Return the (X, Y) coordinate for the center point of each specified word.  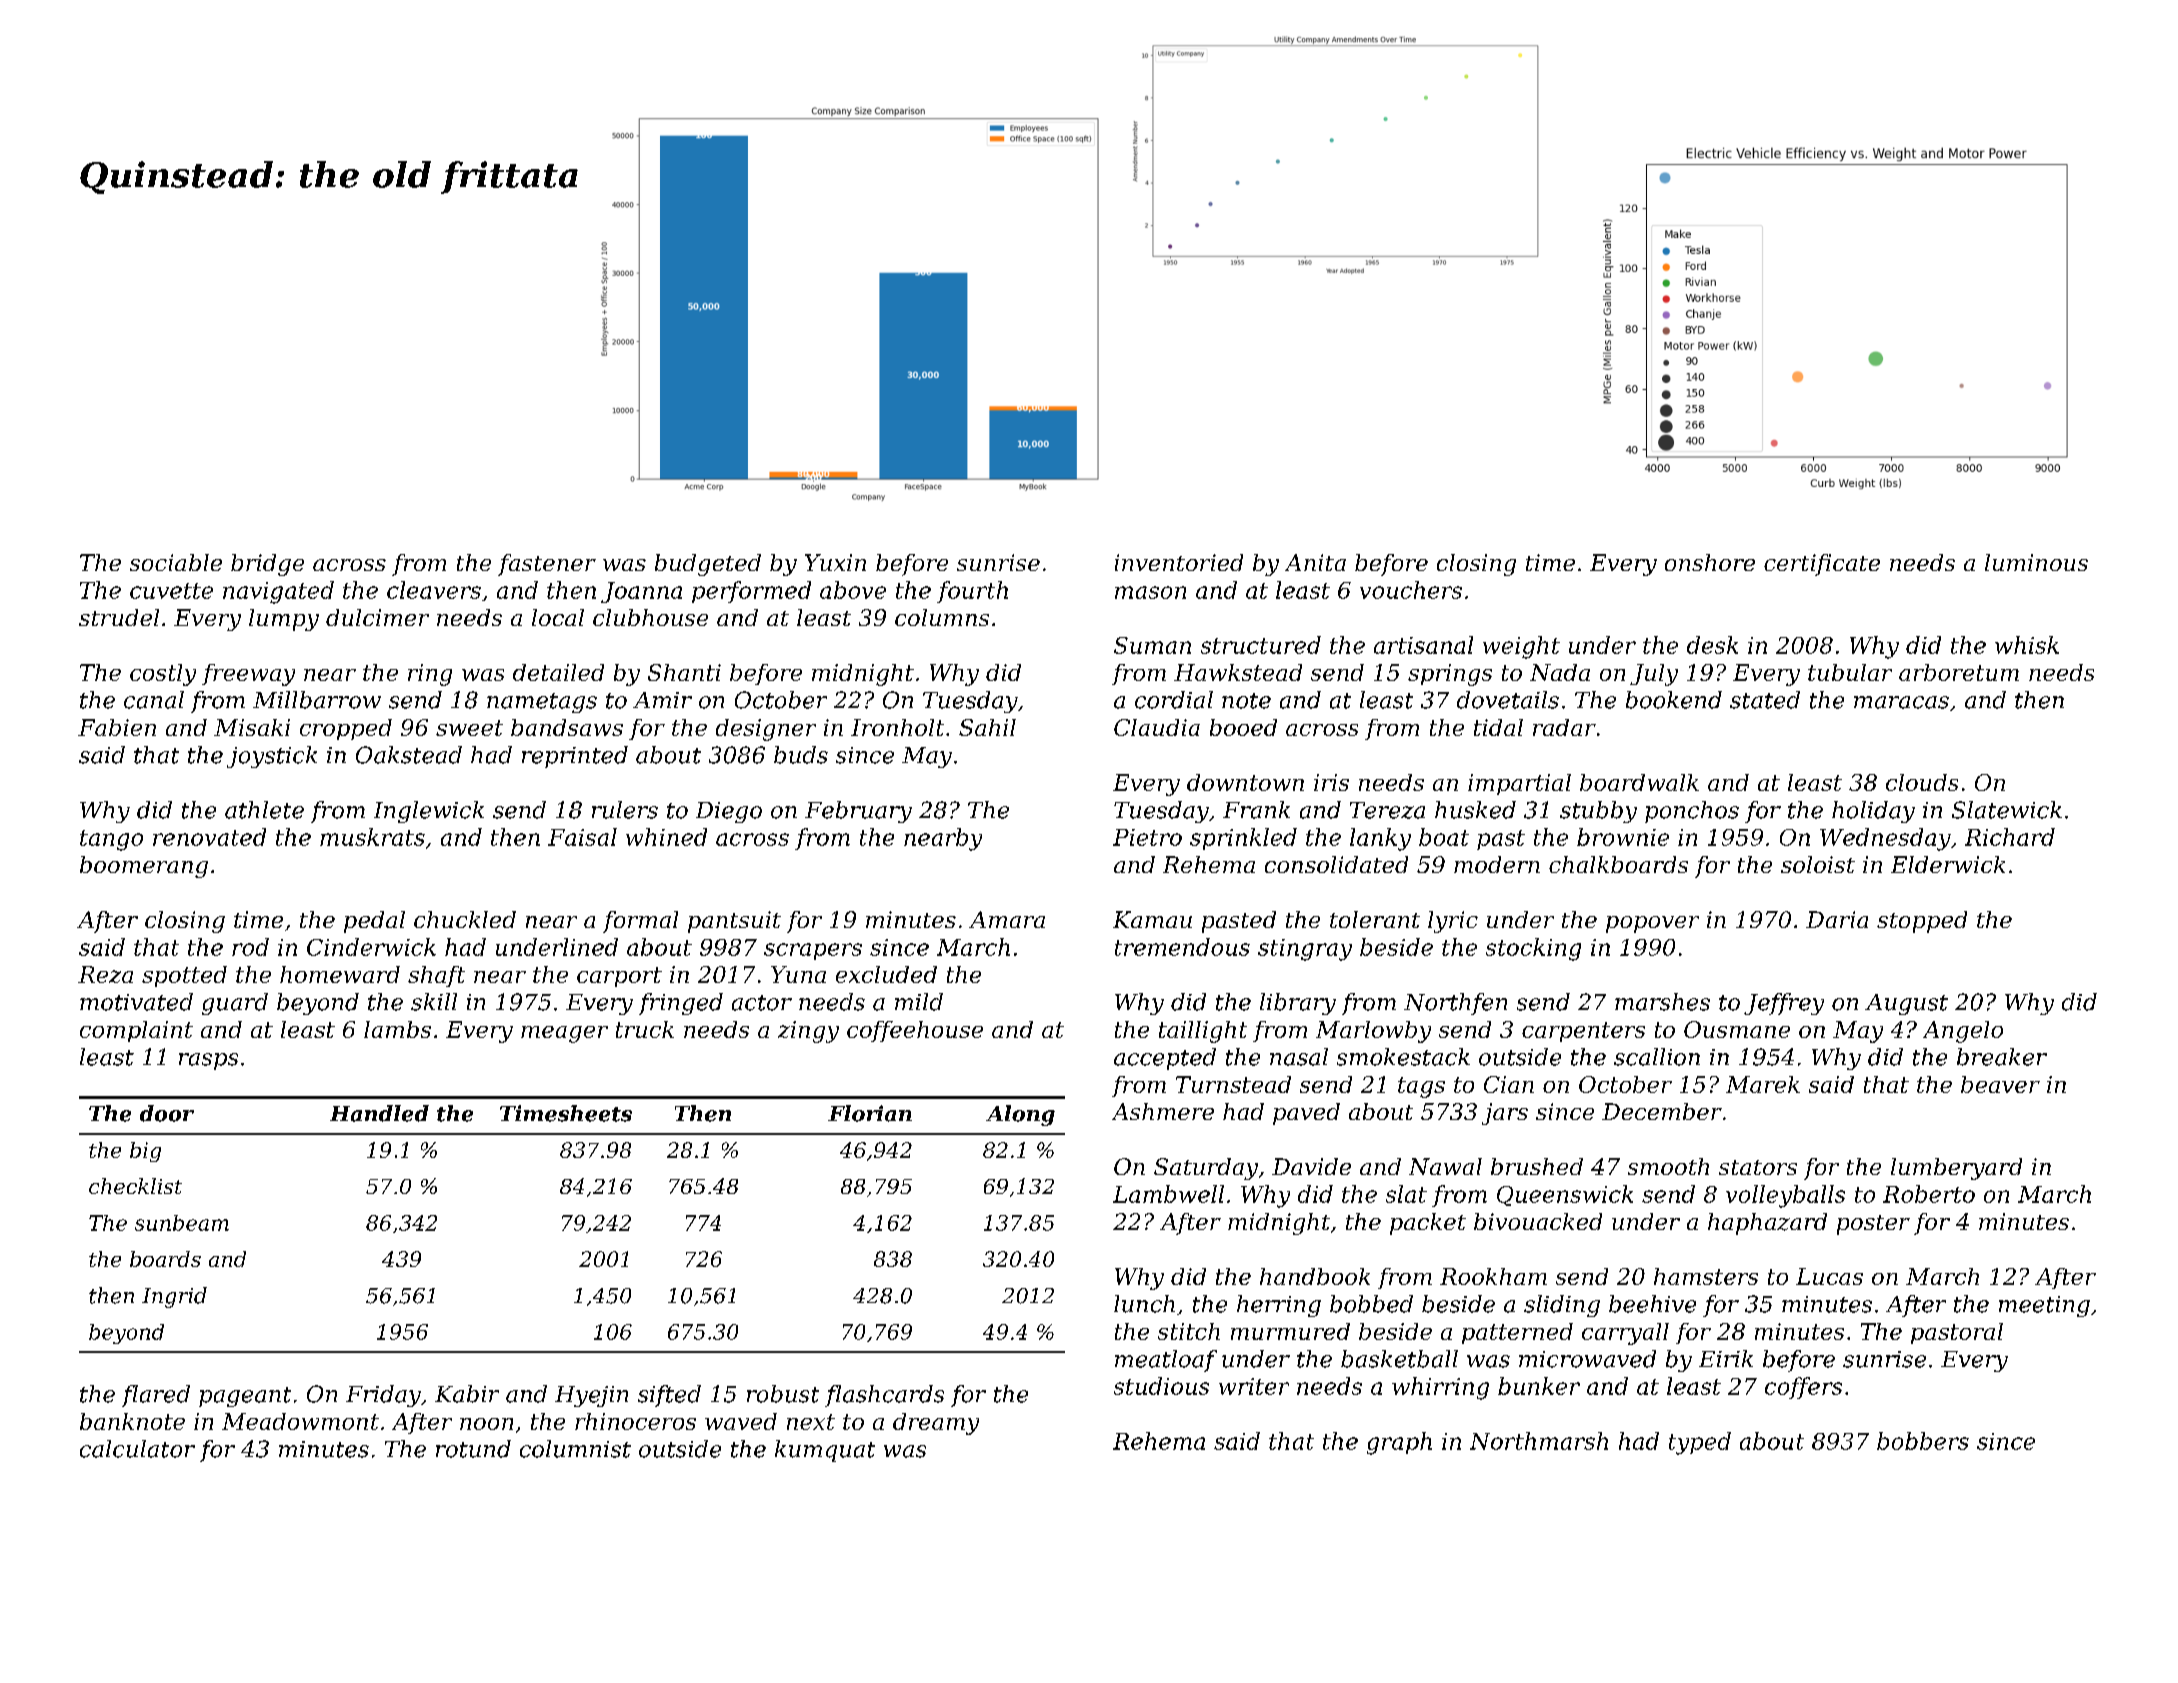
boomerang (144, 867)
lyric (1453, 922)
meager (564, 1034)
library (1298, 1004)
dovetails (1508, 700)
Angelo (1963, 1032)
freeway (248, 675)
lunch (1144, 1304)
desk (1712, 645)
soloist (1818, 864)
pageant (245, 1397)
